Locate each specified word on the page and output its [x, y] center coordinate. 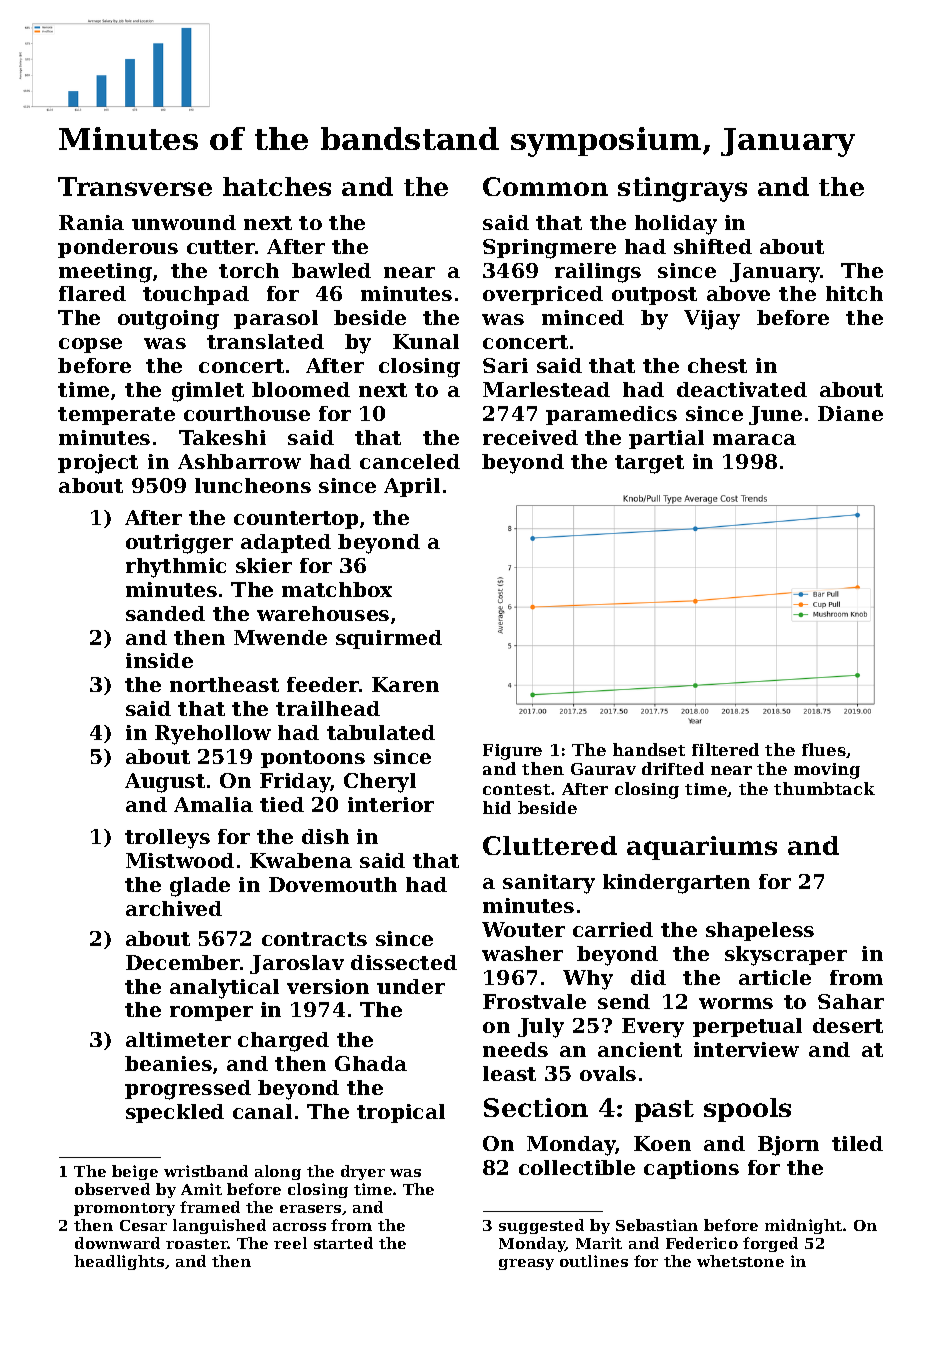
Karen [405, 684]
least [509, 1073]
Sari [505, 365]
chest [717, 365]
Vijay [712, 320]
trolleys [167, 839]
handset [649, 749]
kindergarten [676, 884]
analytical [224, 989]
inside [159, 660]
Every [653, 1028]
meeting [105, 273]
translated [265, 341]
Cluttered [550, 845]
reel [290, 1243]
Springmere [549, 249]
